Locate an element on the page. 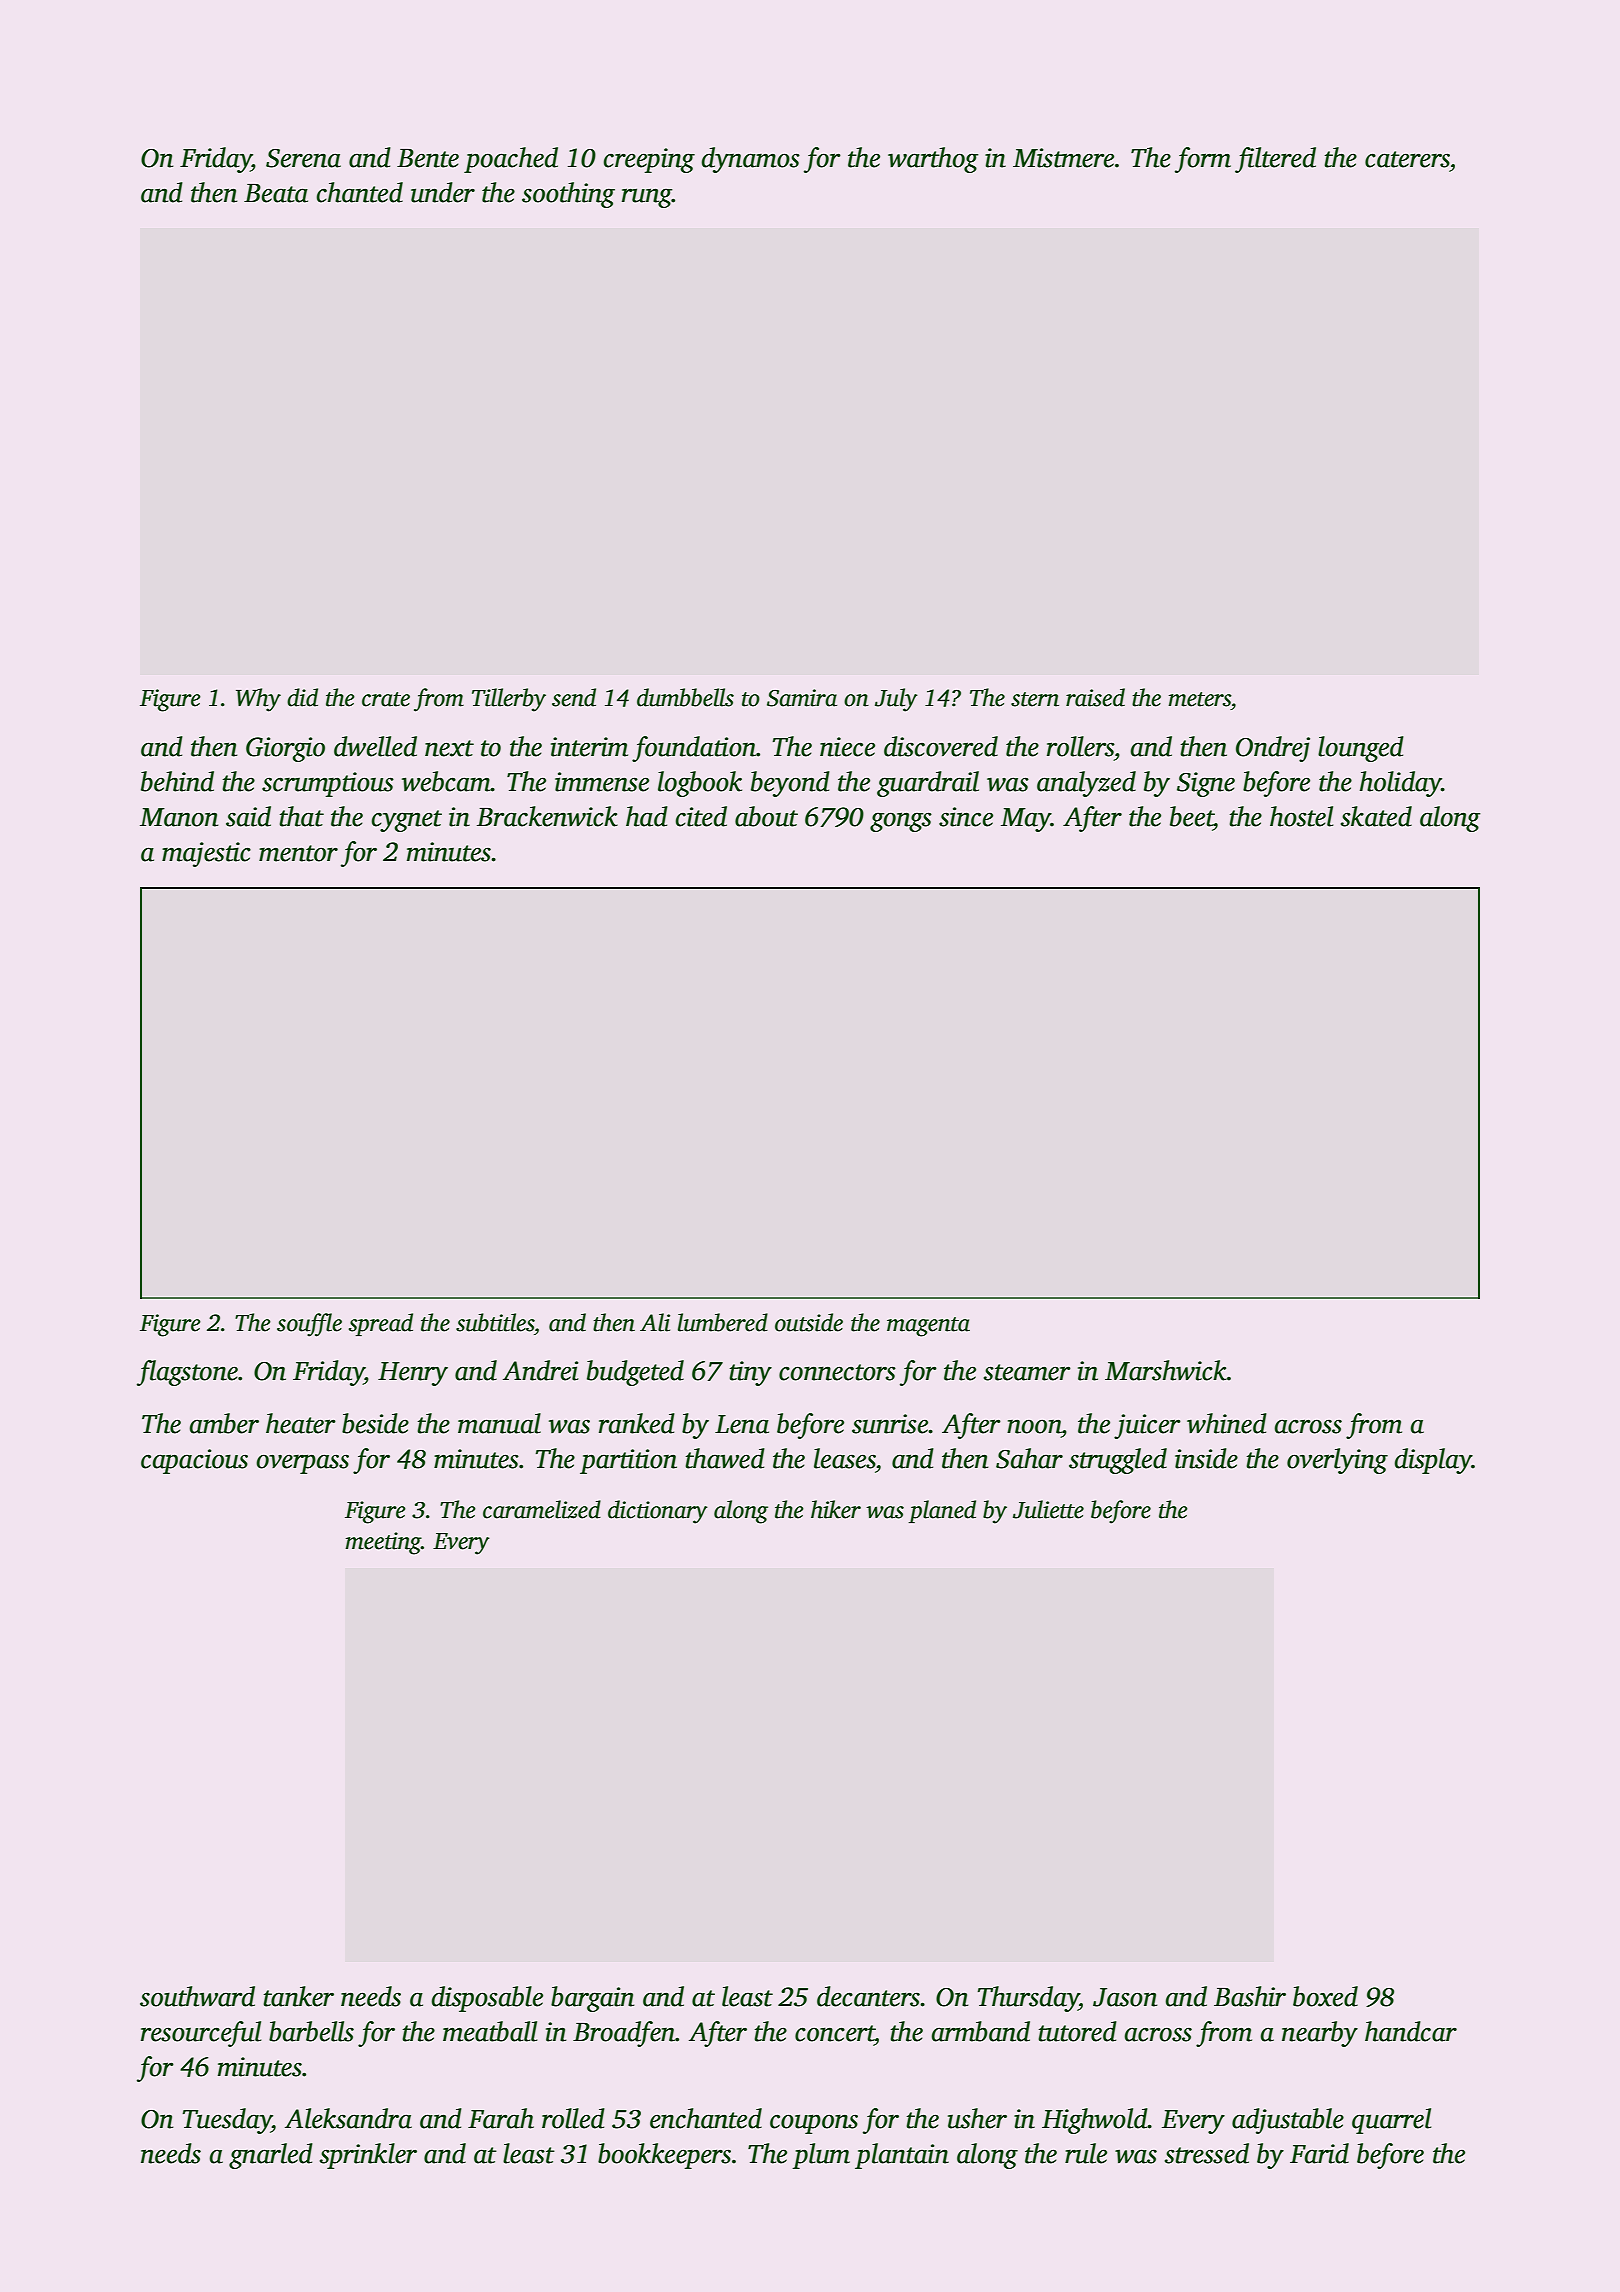 Image resolution: width=1620 pixels, height=2292 pixels. rule is located at coordinates (1086, 2153).
